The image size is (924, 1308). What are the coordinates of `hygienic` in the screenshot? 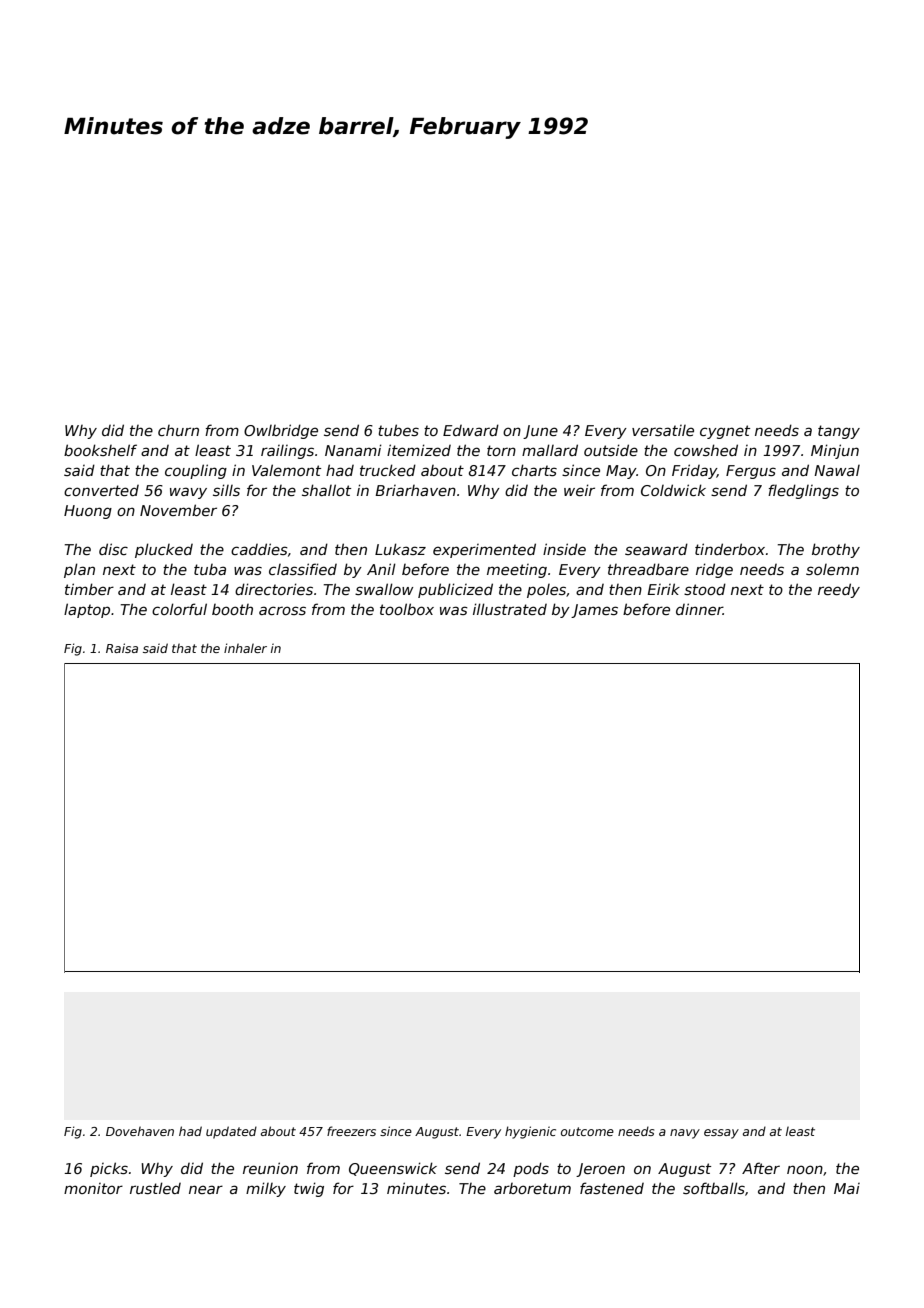 It's located at (530, 1132).
